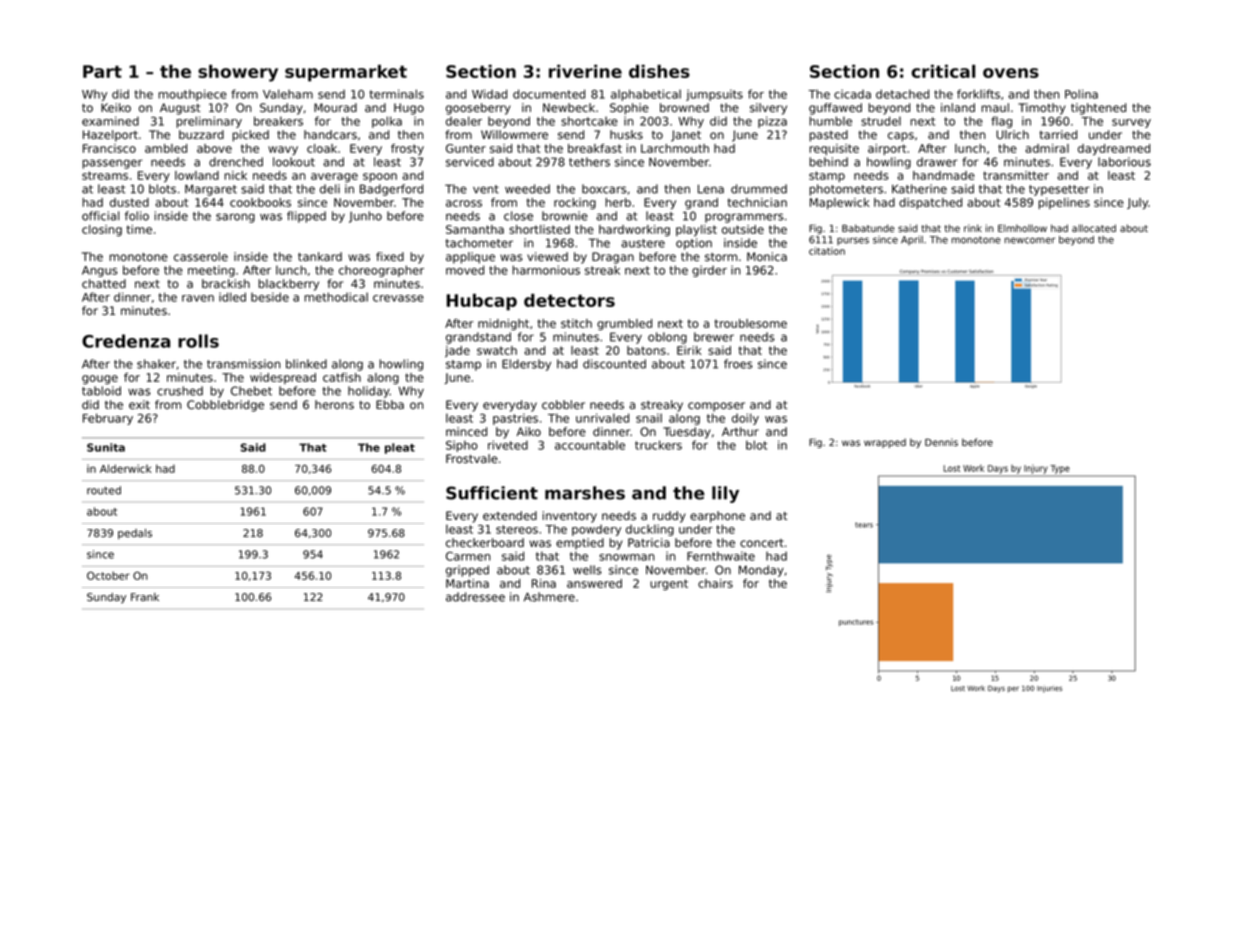 The image size is (1233, 952). I want to click on citation, so click(827, 251).
